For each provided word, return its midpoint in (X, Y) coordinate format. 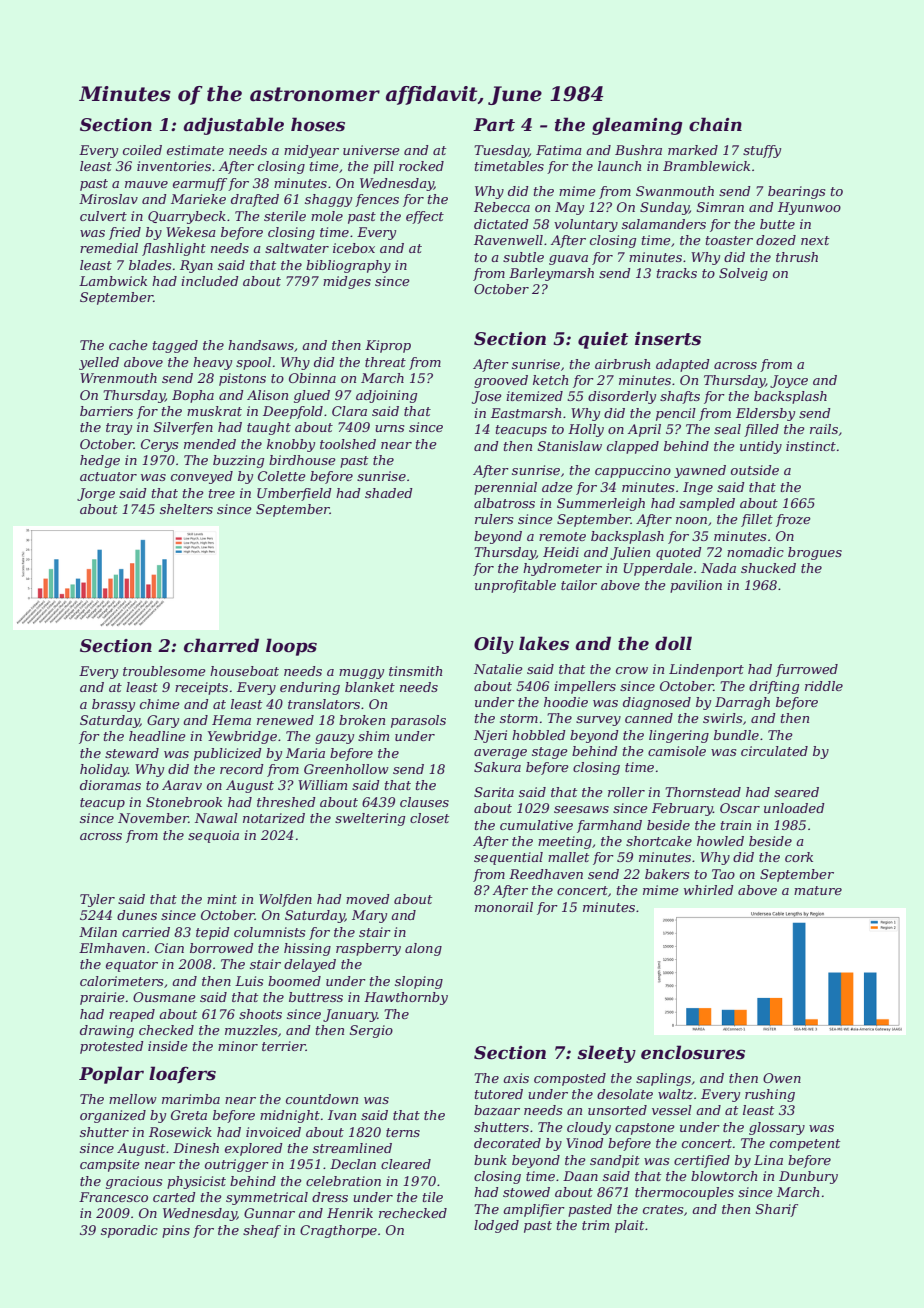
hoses (318, 124)
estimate (195, 150)
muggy (361, 674)
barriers (106, 411)
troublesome (164, 671)
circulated (774, 751)
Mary (369, 916)
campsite (110, 1165)
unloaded (794, 808)
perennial (505, 488)
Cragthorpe (338, 1231)
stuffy (762, 151)
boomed (294, 981)
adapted (683, 365)
